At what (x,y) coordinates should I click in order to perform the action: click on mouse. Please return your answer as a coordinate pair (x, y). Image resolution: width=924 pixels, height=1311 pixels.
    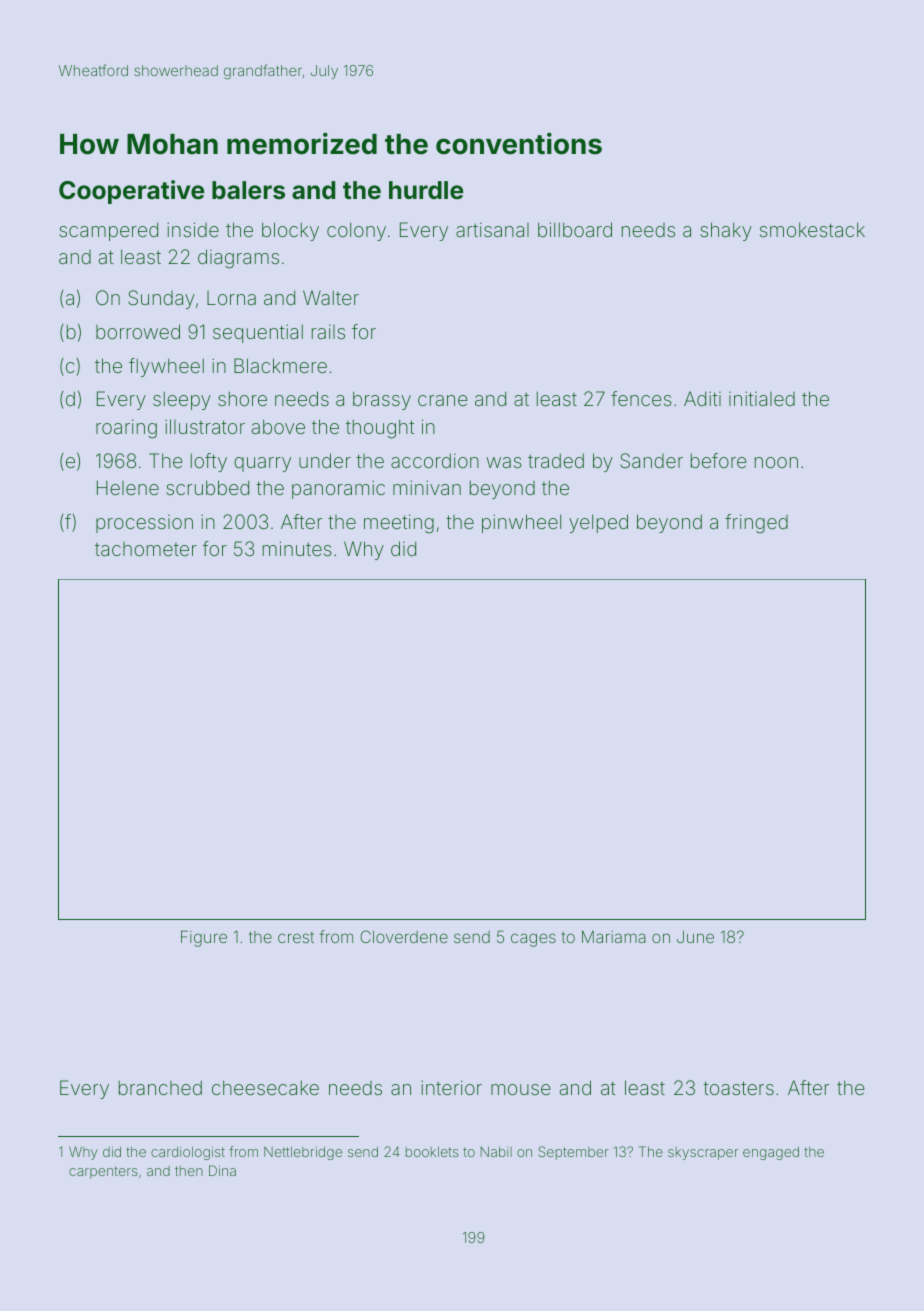
    Looking at the image, I should click on (521, 1089).
